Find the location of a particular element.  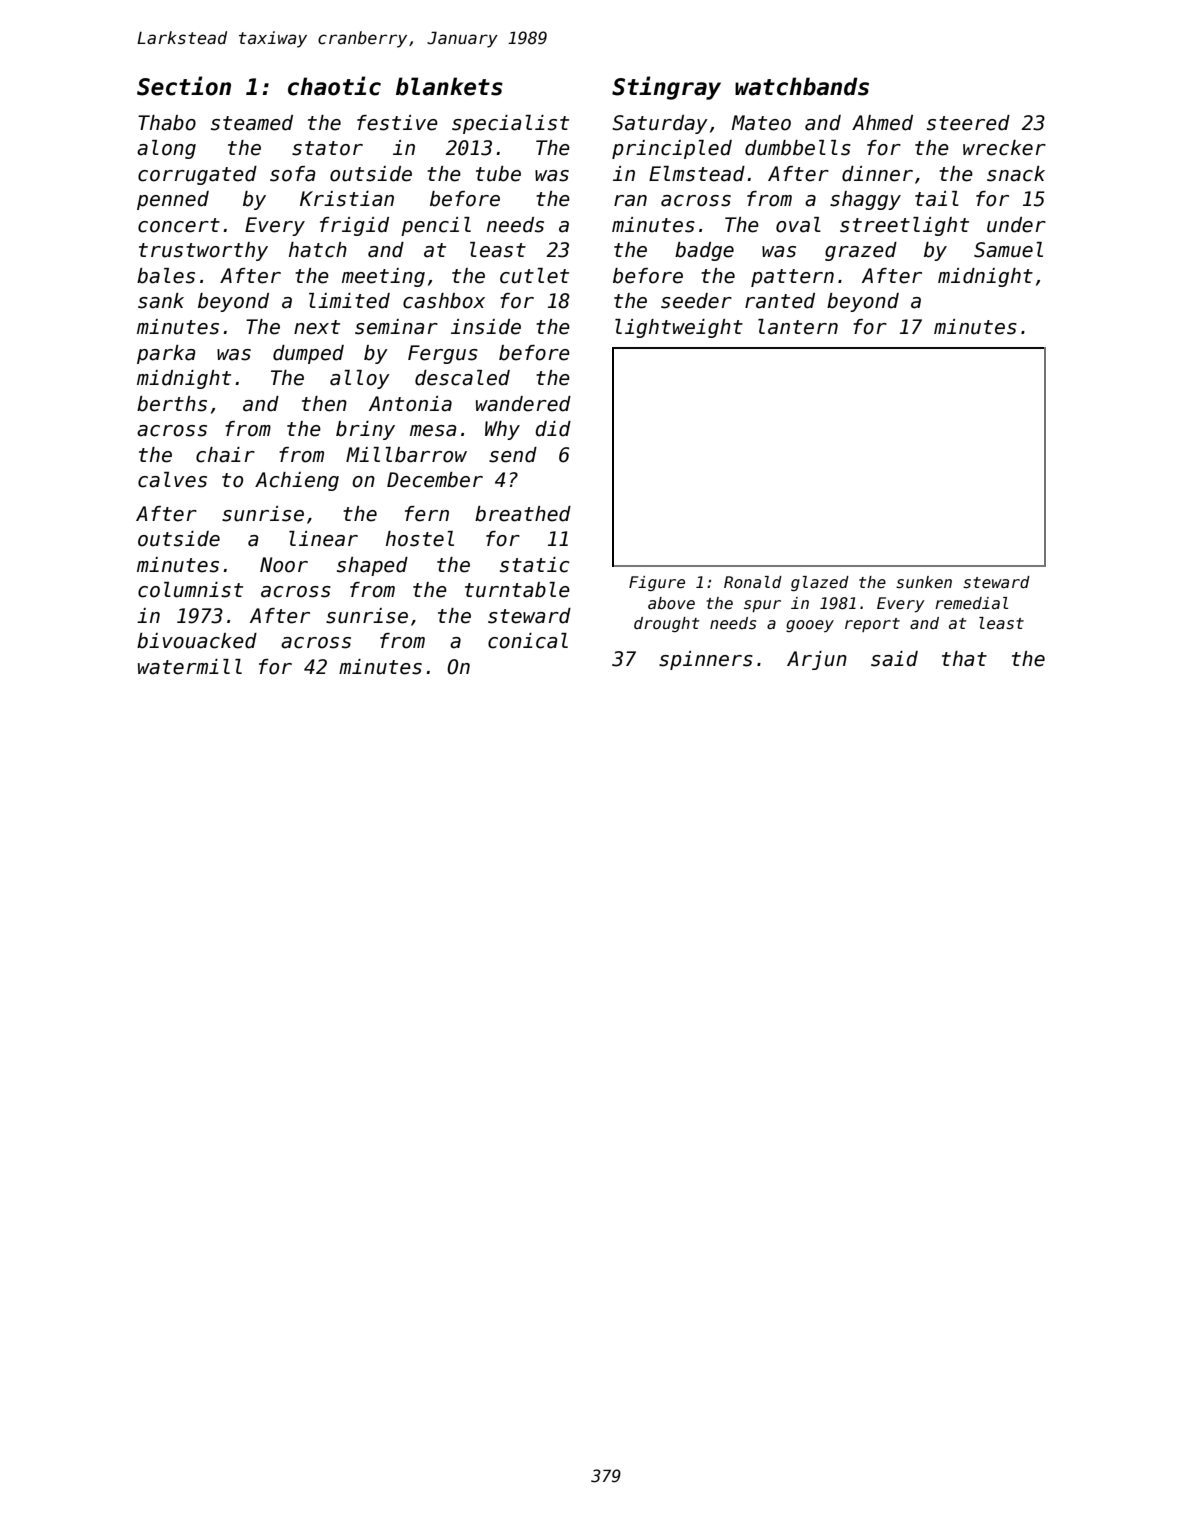

spinners is located at coordinates (706, 660).
